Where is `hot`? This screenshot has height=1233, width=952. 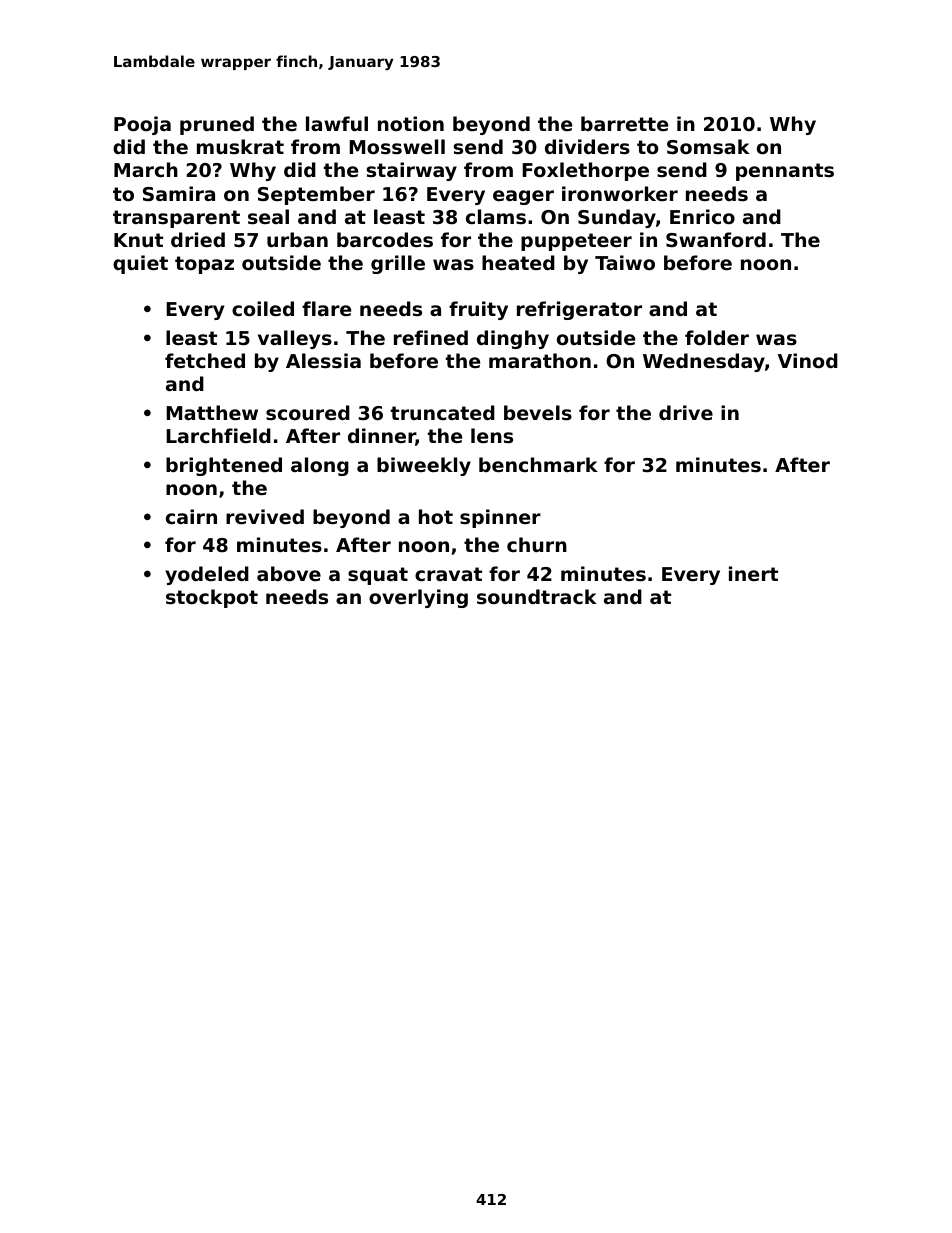 hot is located at coordinates (436, 516).
